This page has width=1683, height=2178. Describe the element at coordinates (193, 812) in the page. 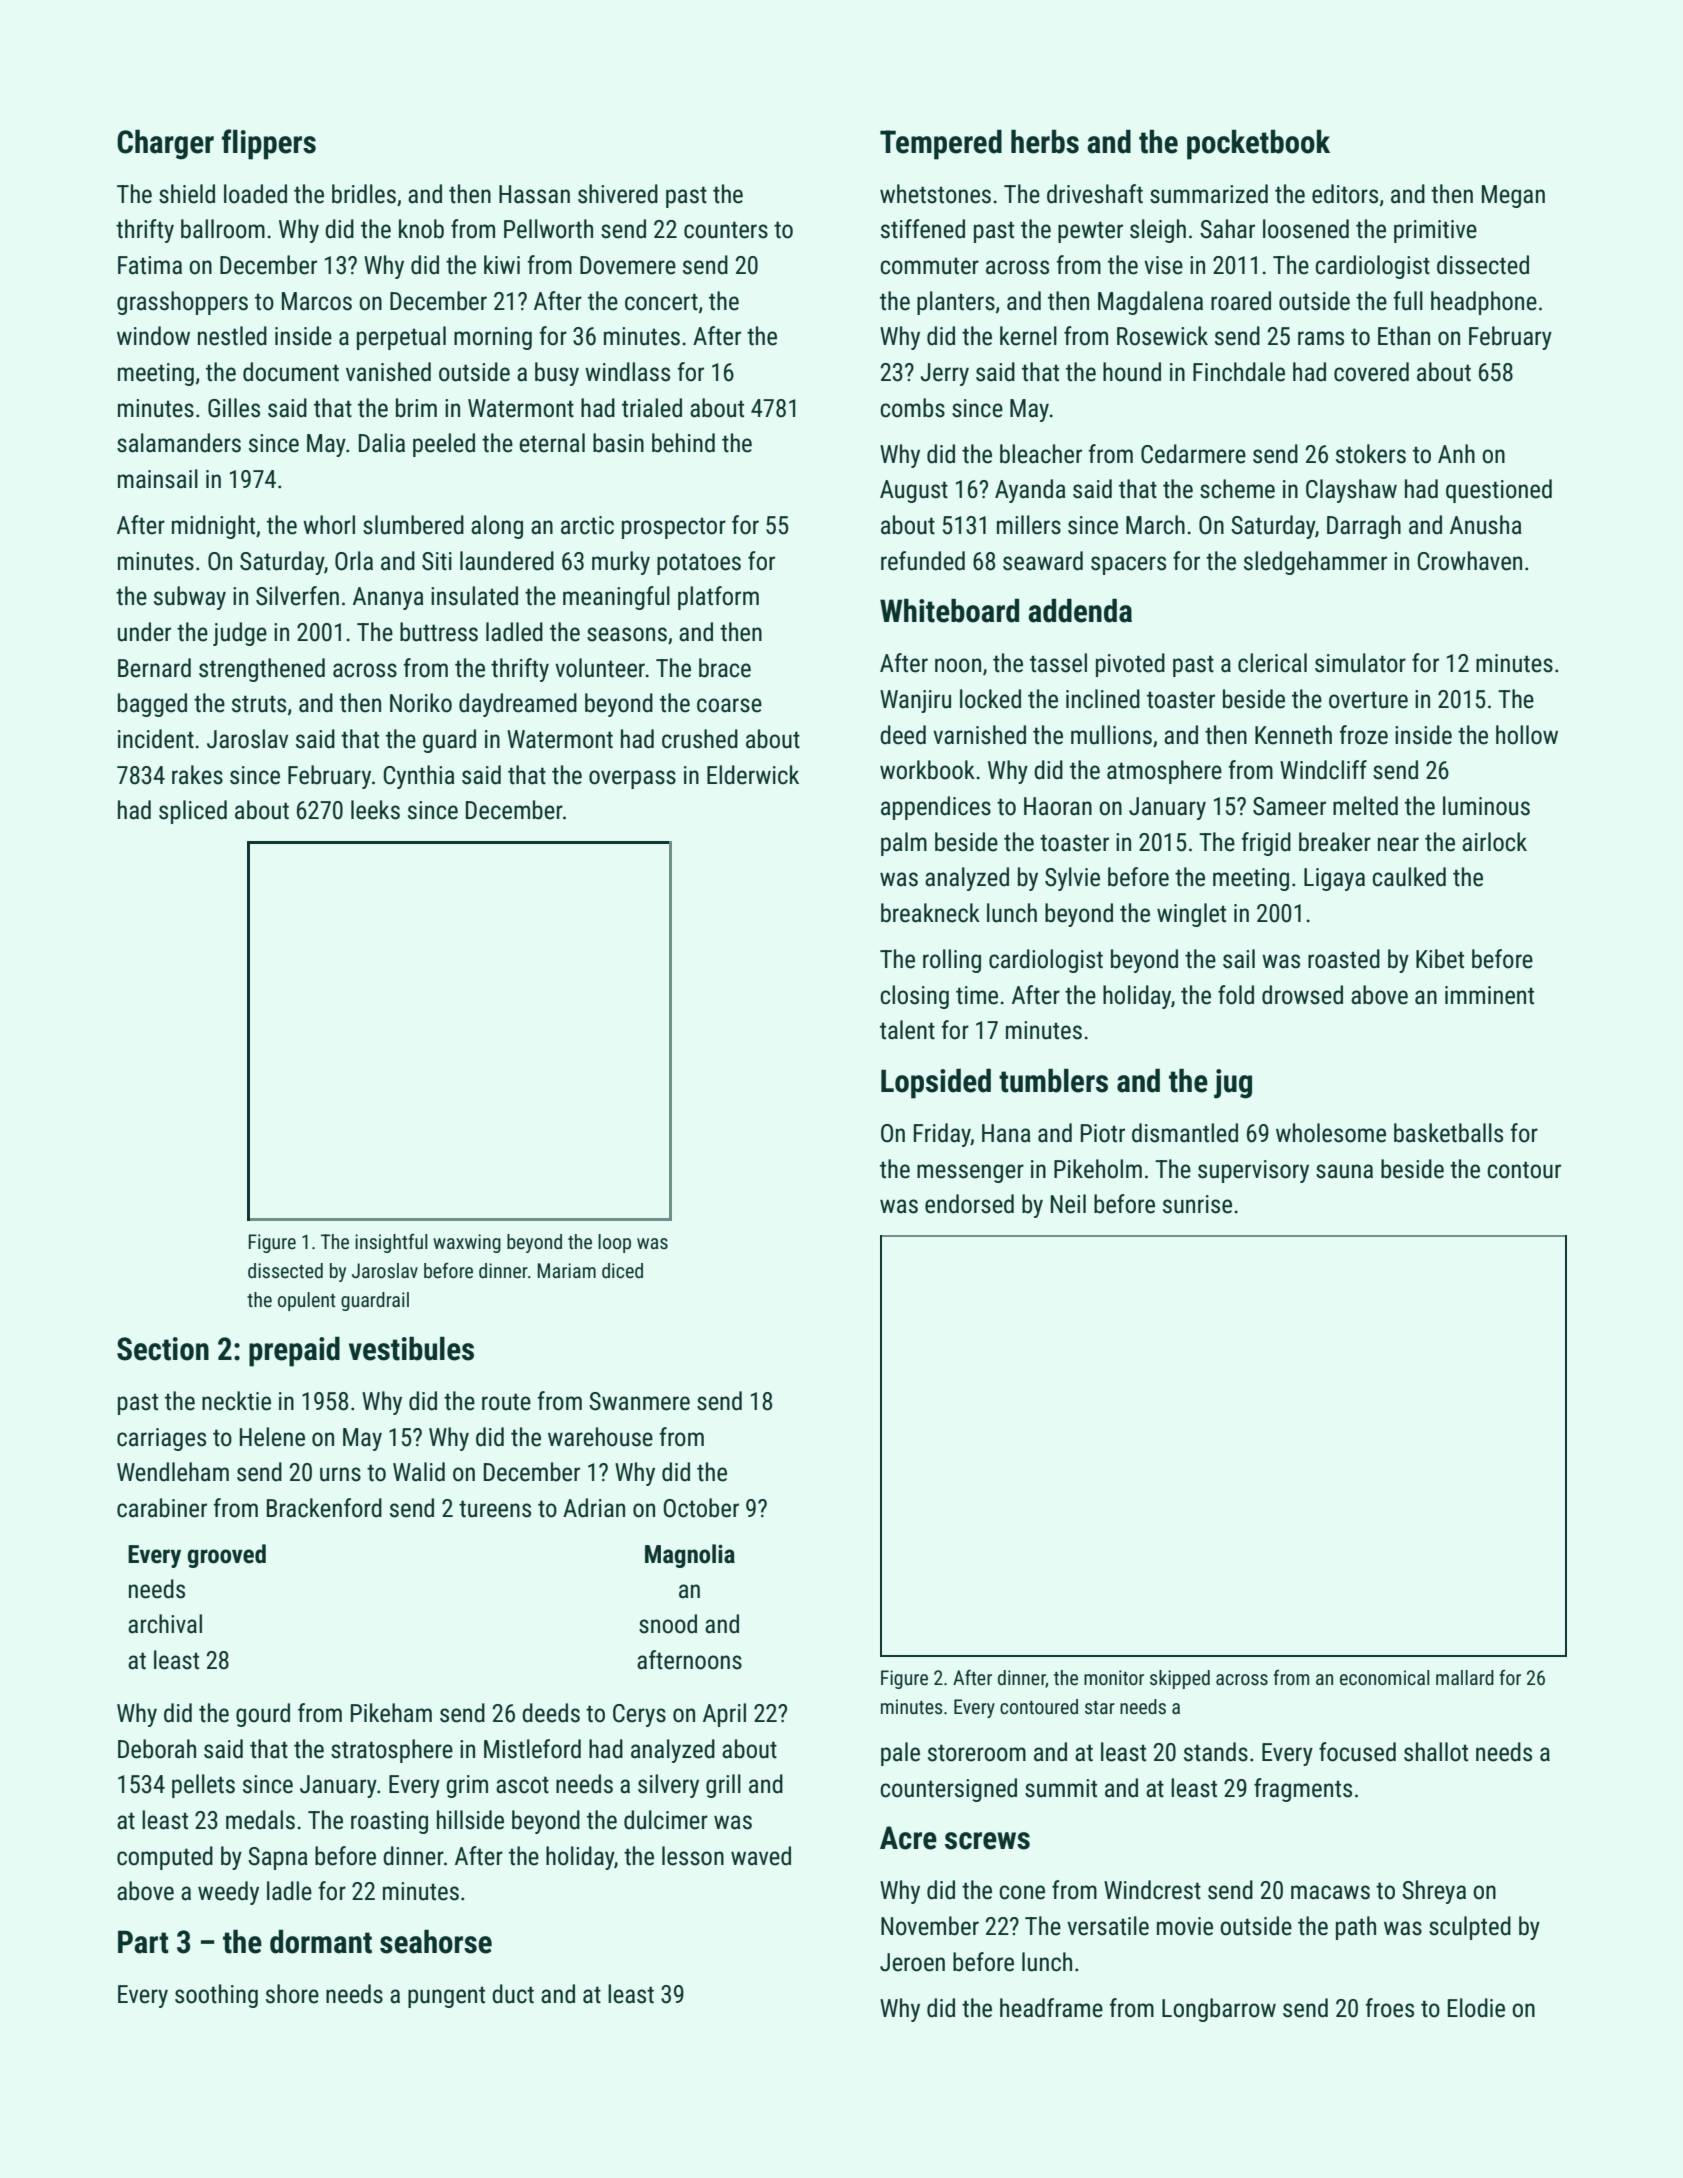

I see `spliced` at that location.
